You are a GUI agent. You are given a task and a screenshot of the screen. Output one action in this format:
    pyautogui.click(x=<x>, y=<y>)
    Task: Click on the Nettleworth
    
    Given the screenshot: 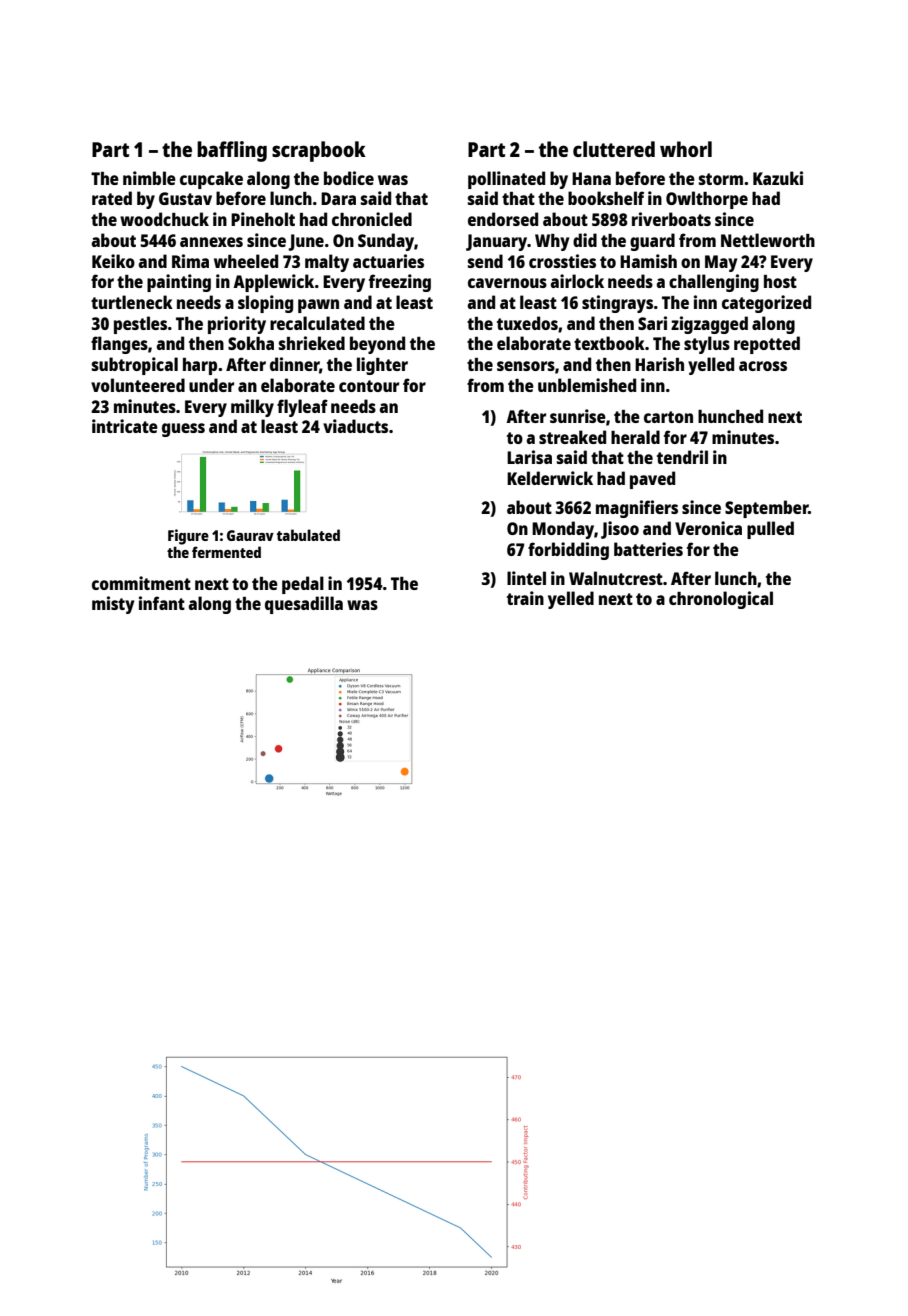 What is the action you would take?
    pyautogui.click(x=768, y=240)
